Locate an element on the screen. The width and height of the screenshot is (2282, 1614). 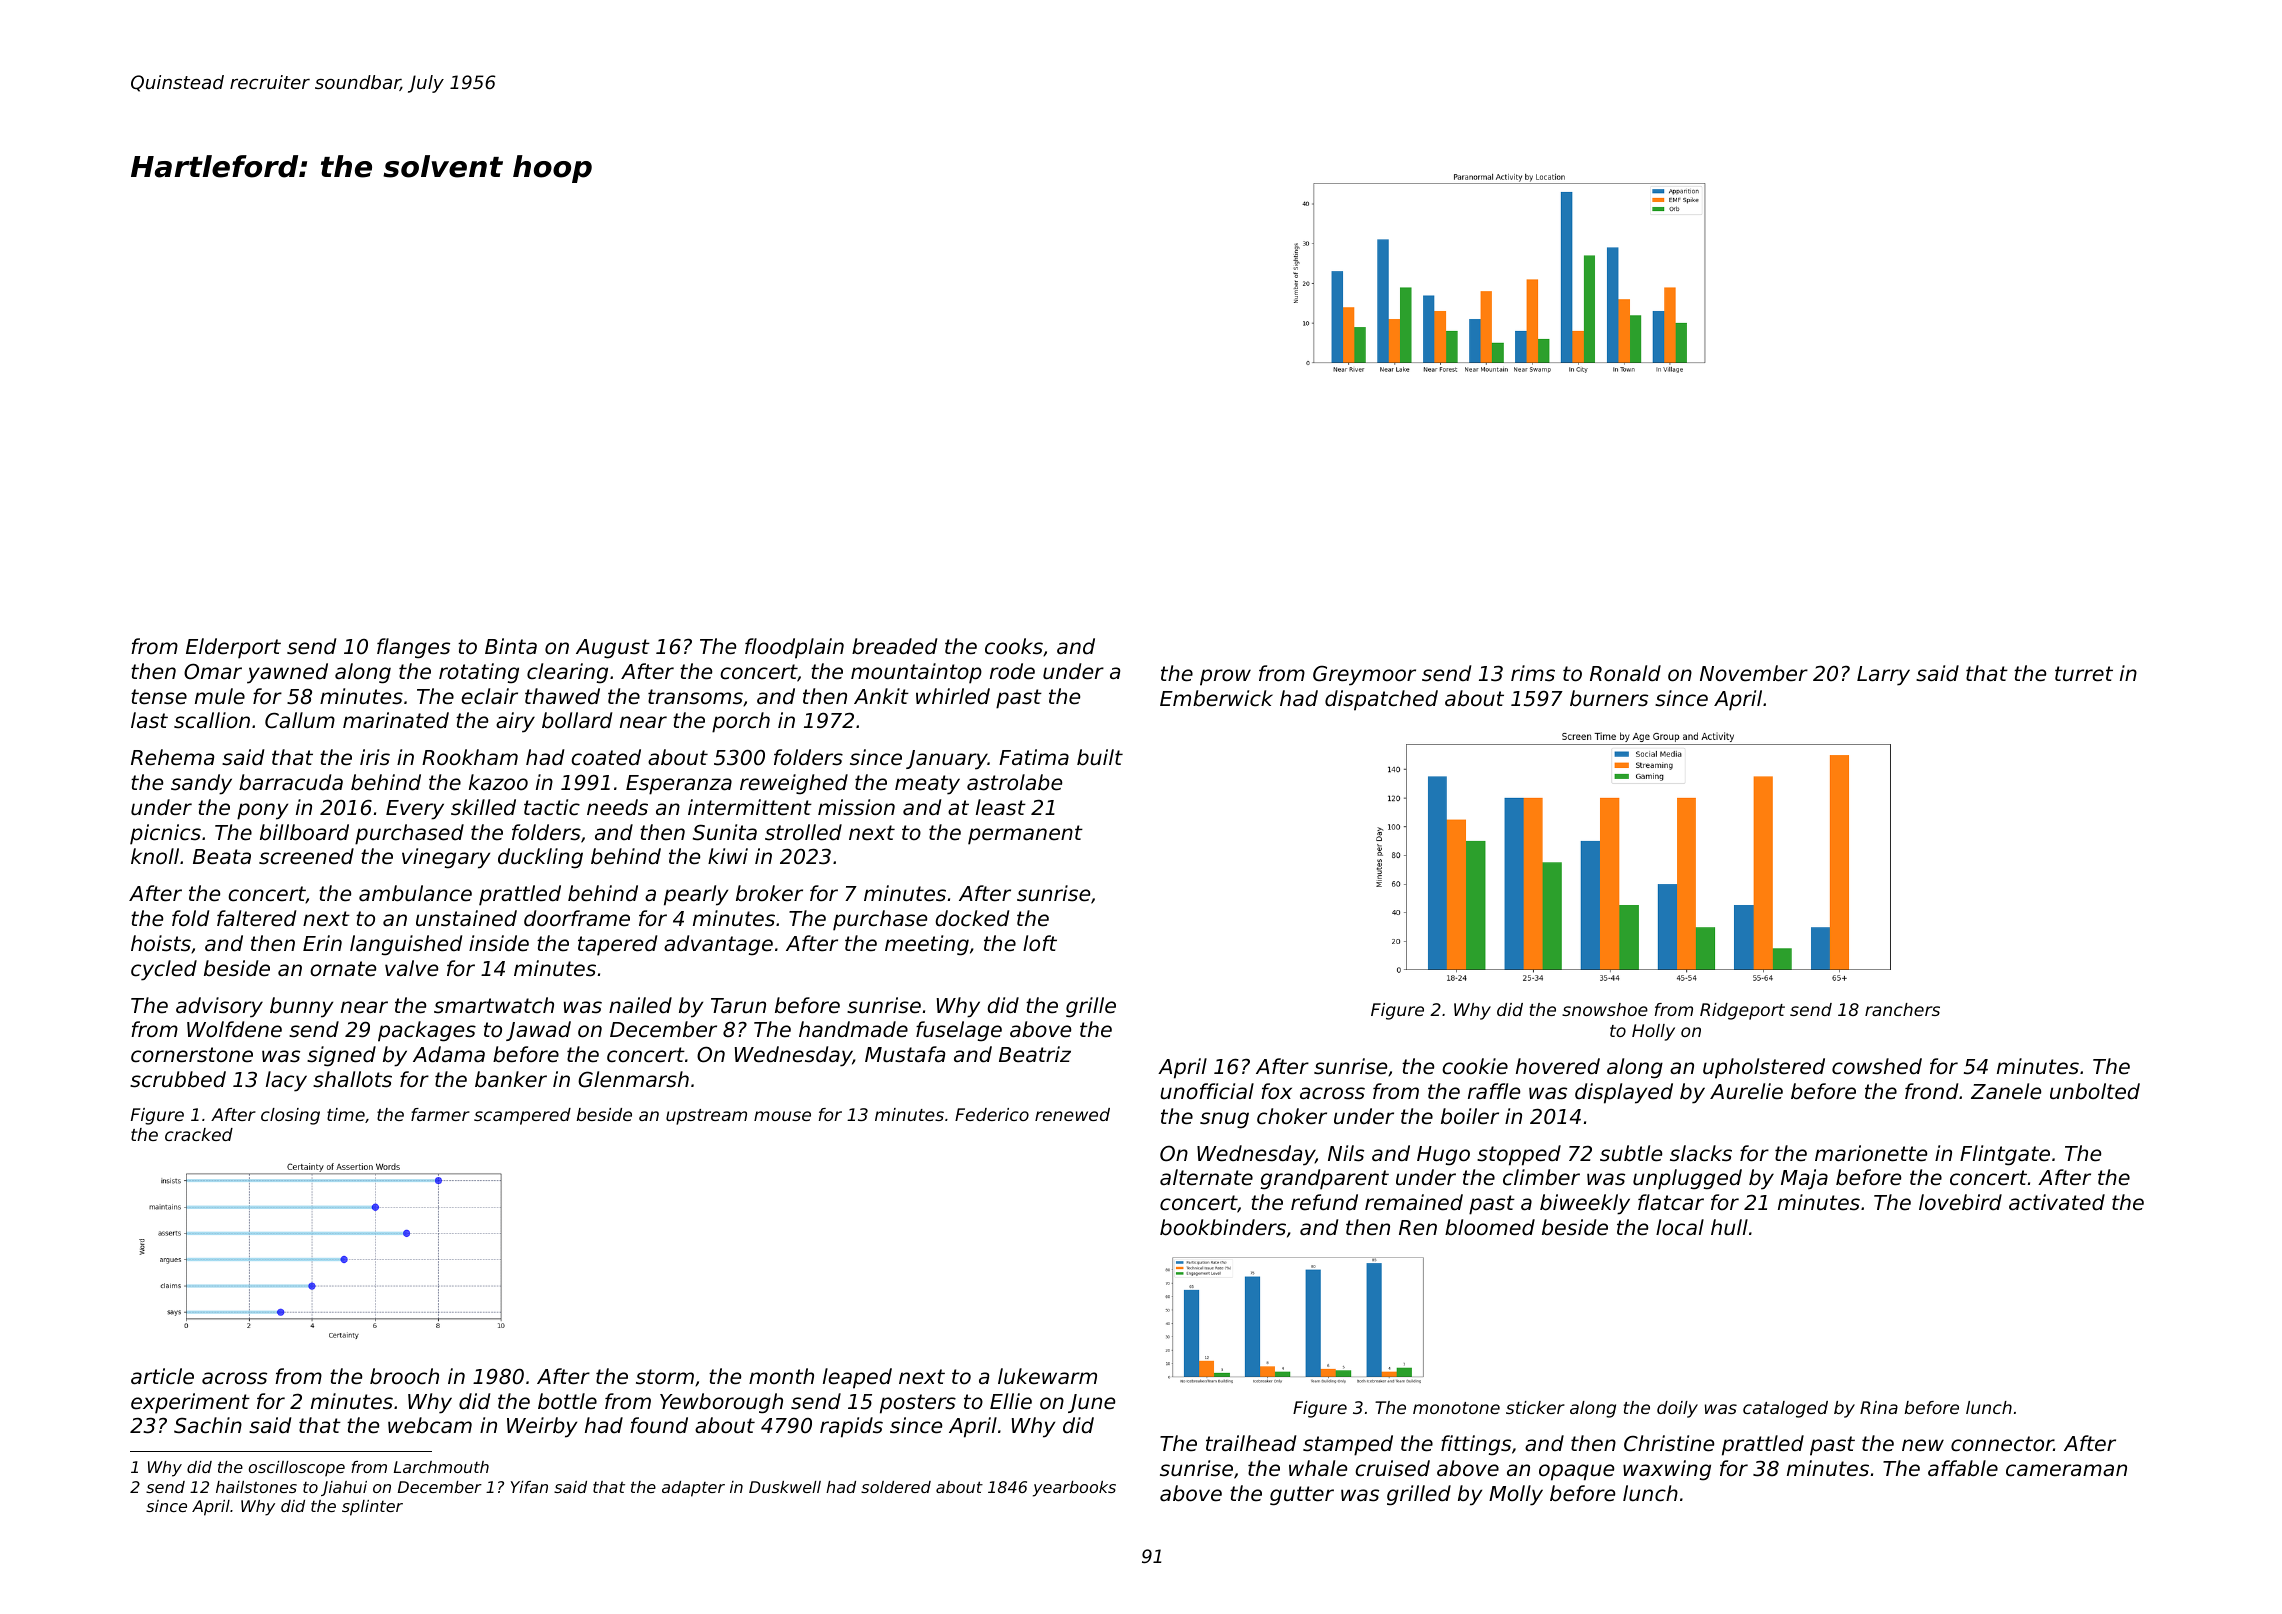
ranchers is located at coordinates (1902, 1009).
